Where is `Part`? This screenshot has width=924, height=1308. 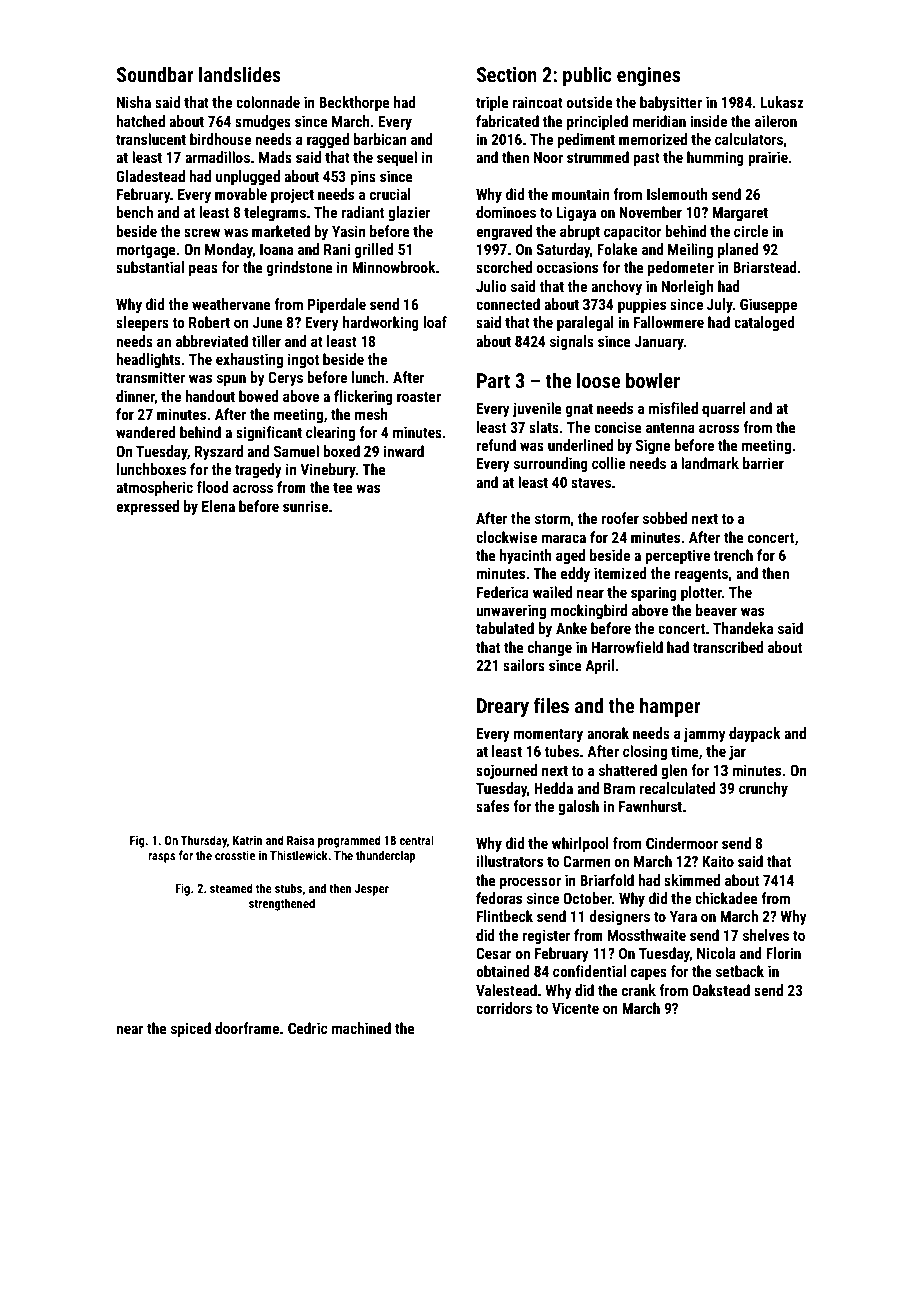 Part is located at coordinates (493, 380).
